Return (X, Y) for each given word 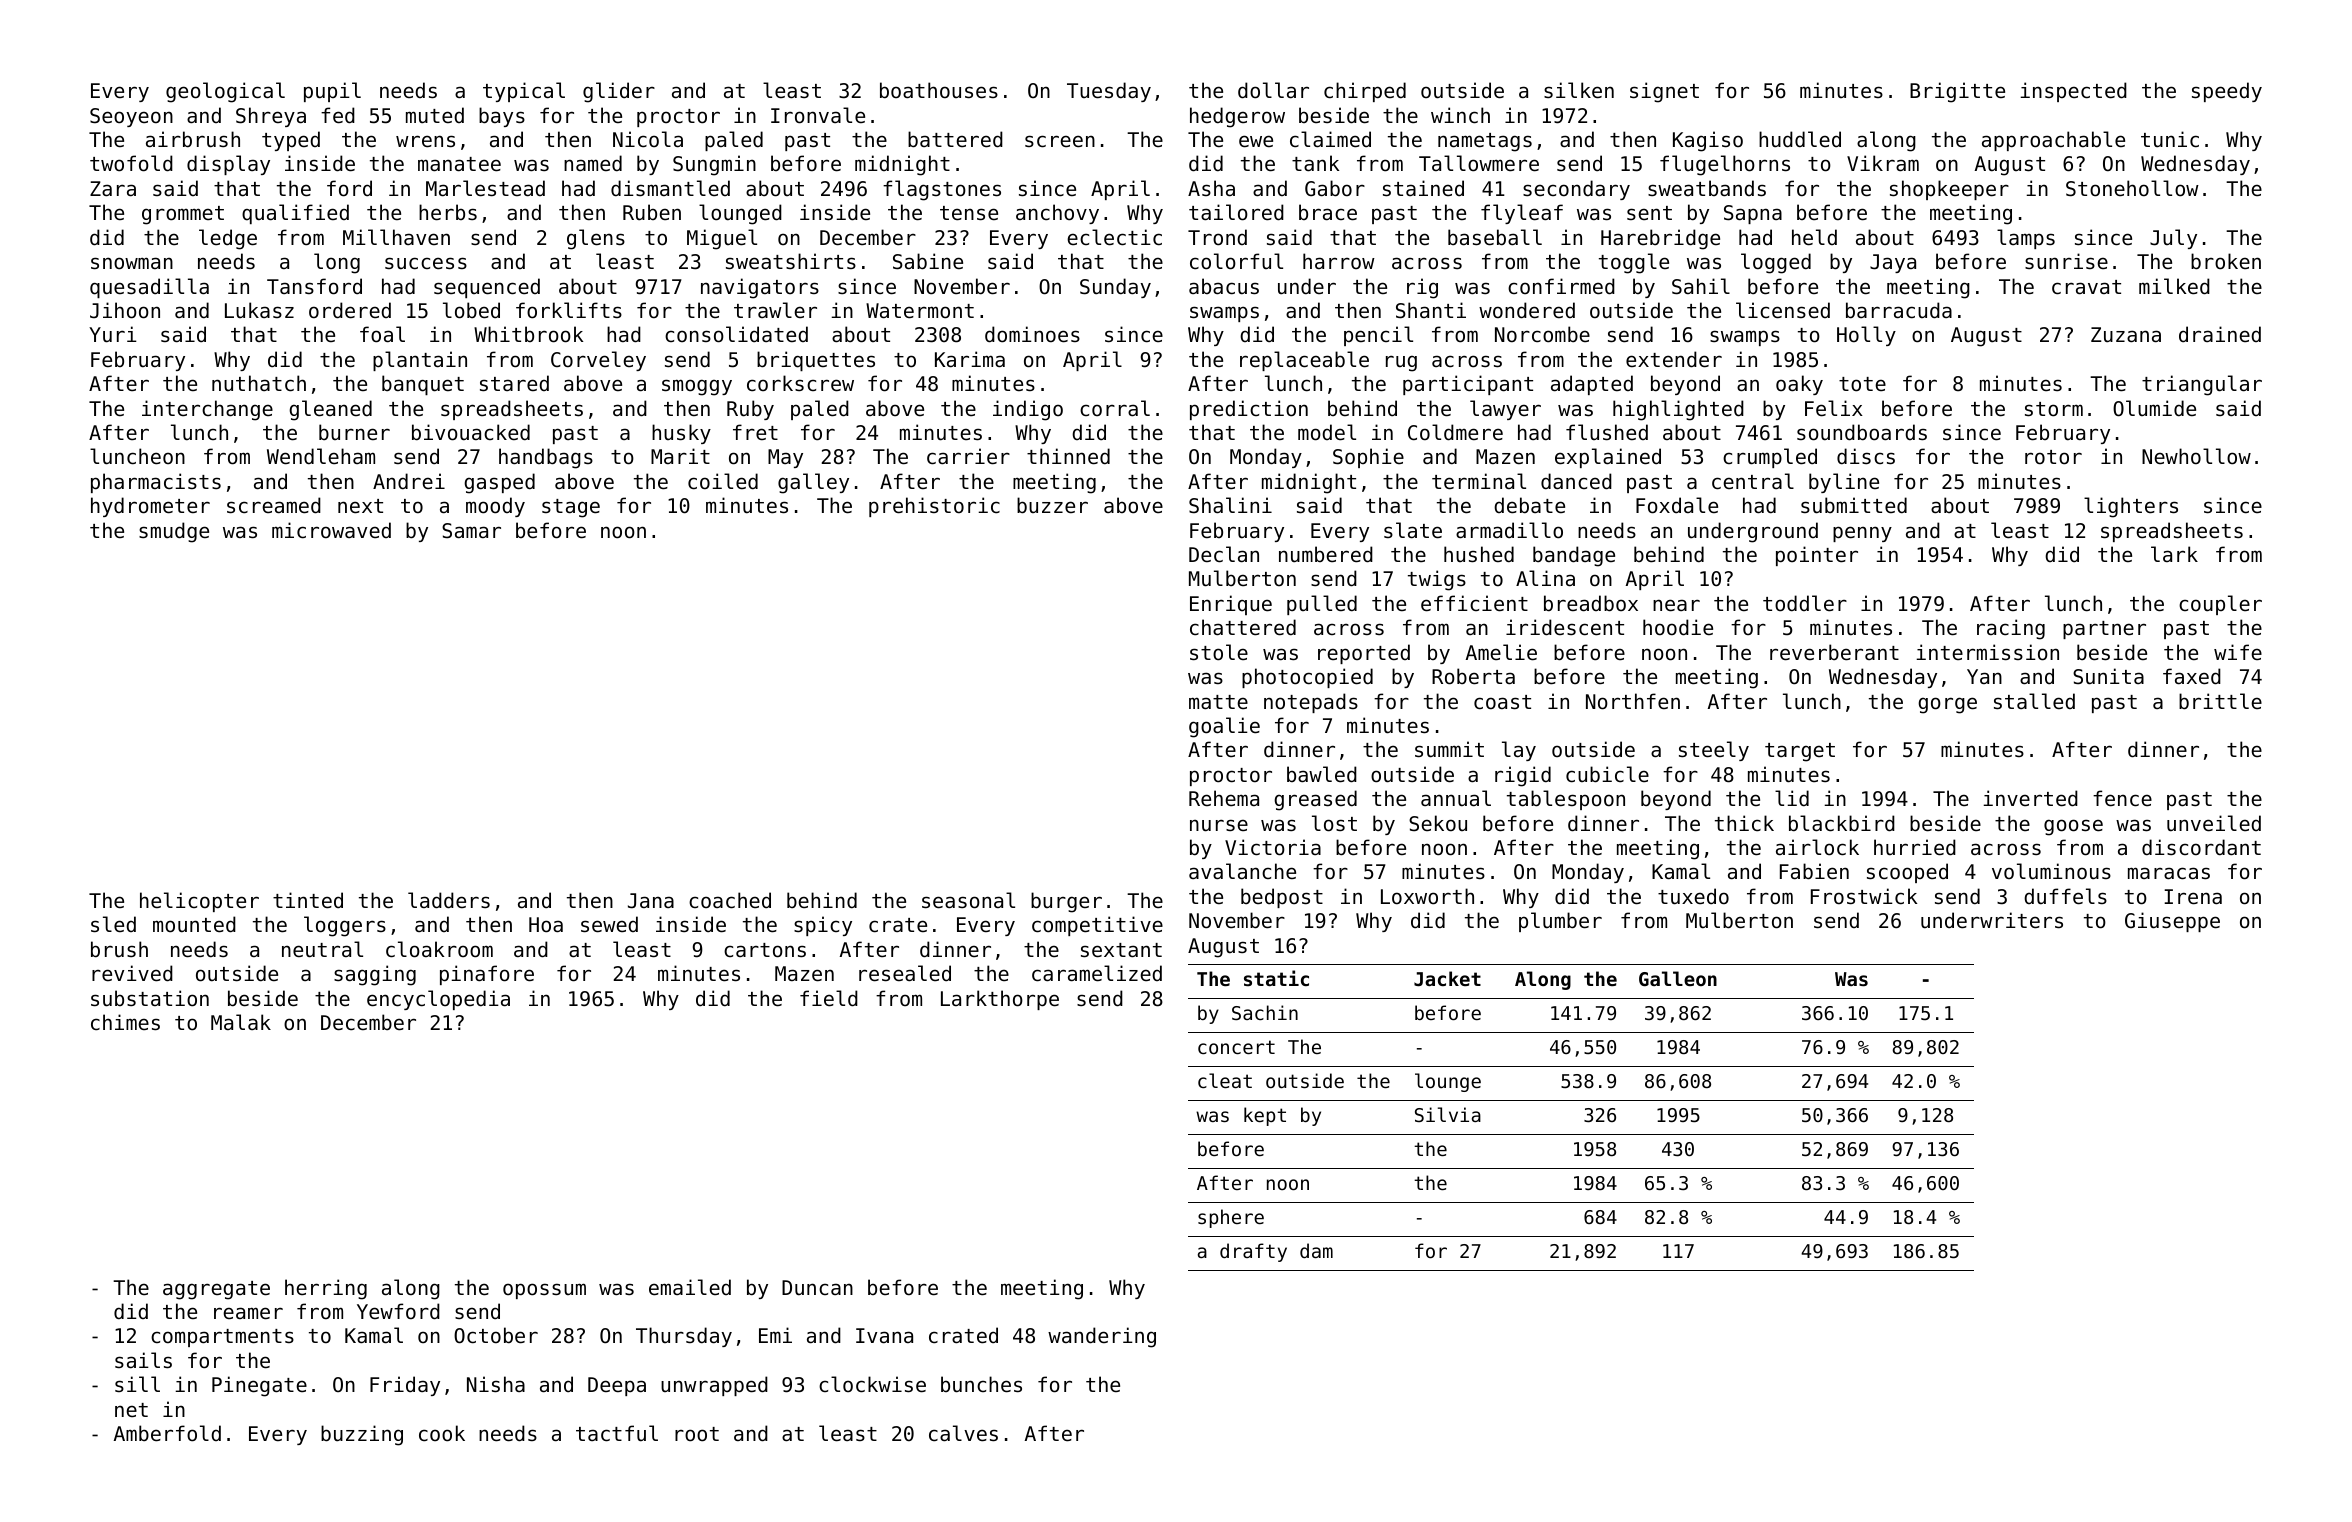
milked (2174, 286)
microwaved (331, 530)
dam (1316, 1250)
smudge (174, 532)
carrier (968, 456)
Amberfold (167, 1433)
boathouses (939, 90)
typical (524, 92)
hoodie (1678, 627)
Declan (1224, 554)
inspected (2073, 92)
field (829, 998)
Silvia (1448, 1114)
